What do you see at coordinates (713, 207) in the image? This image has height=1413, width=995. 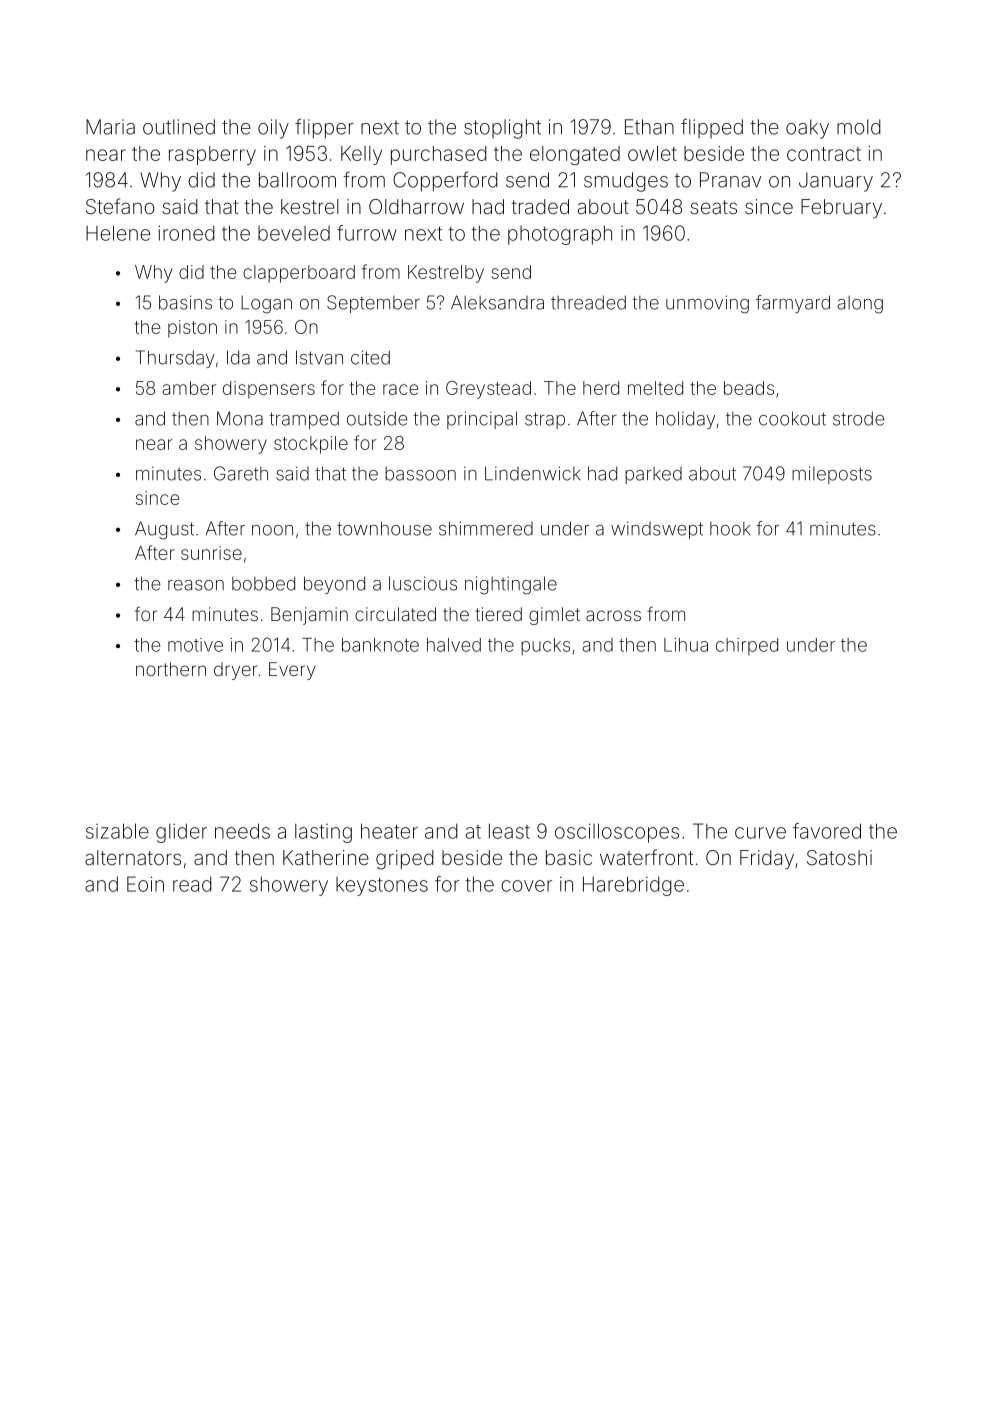 I see `seats` at bounding box center [713, 207].
